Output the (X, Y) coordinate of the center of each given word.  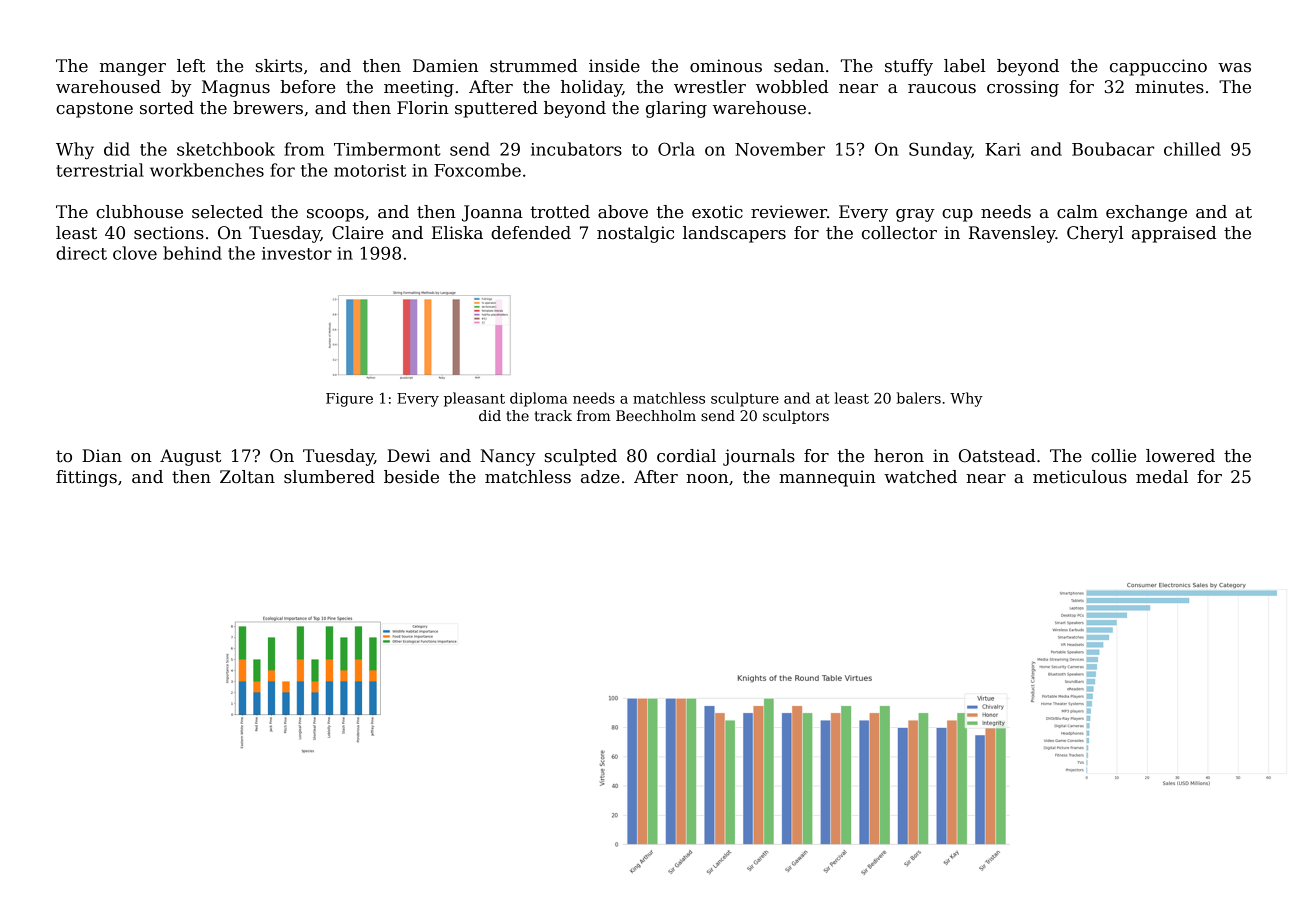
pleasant (474, 399)
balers (919, 398)
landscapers (734, 234)
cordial (686, 456)
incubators (576, 149)
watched (920, 477)
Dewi (408, 456)
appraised (1174, 234)
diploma (538, 399)
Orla (676, 149)
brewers (268, 108)
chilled (1192, 149)
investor (297, 253)
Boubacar (1113, 149)
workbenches (207, 170)
